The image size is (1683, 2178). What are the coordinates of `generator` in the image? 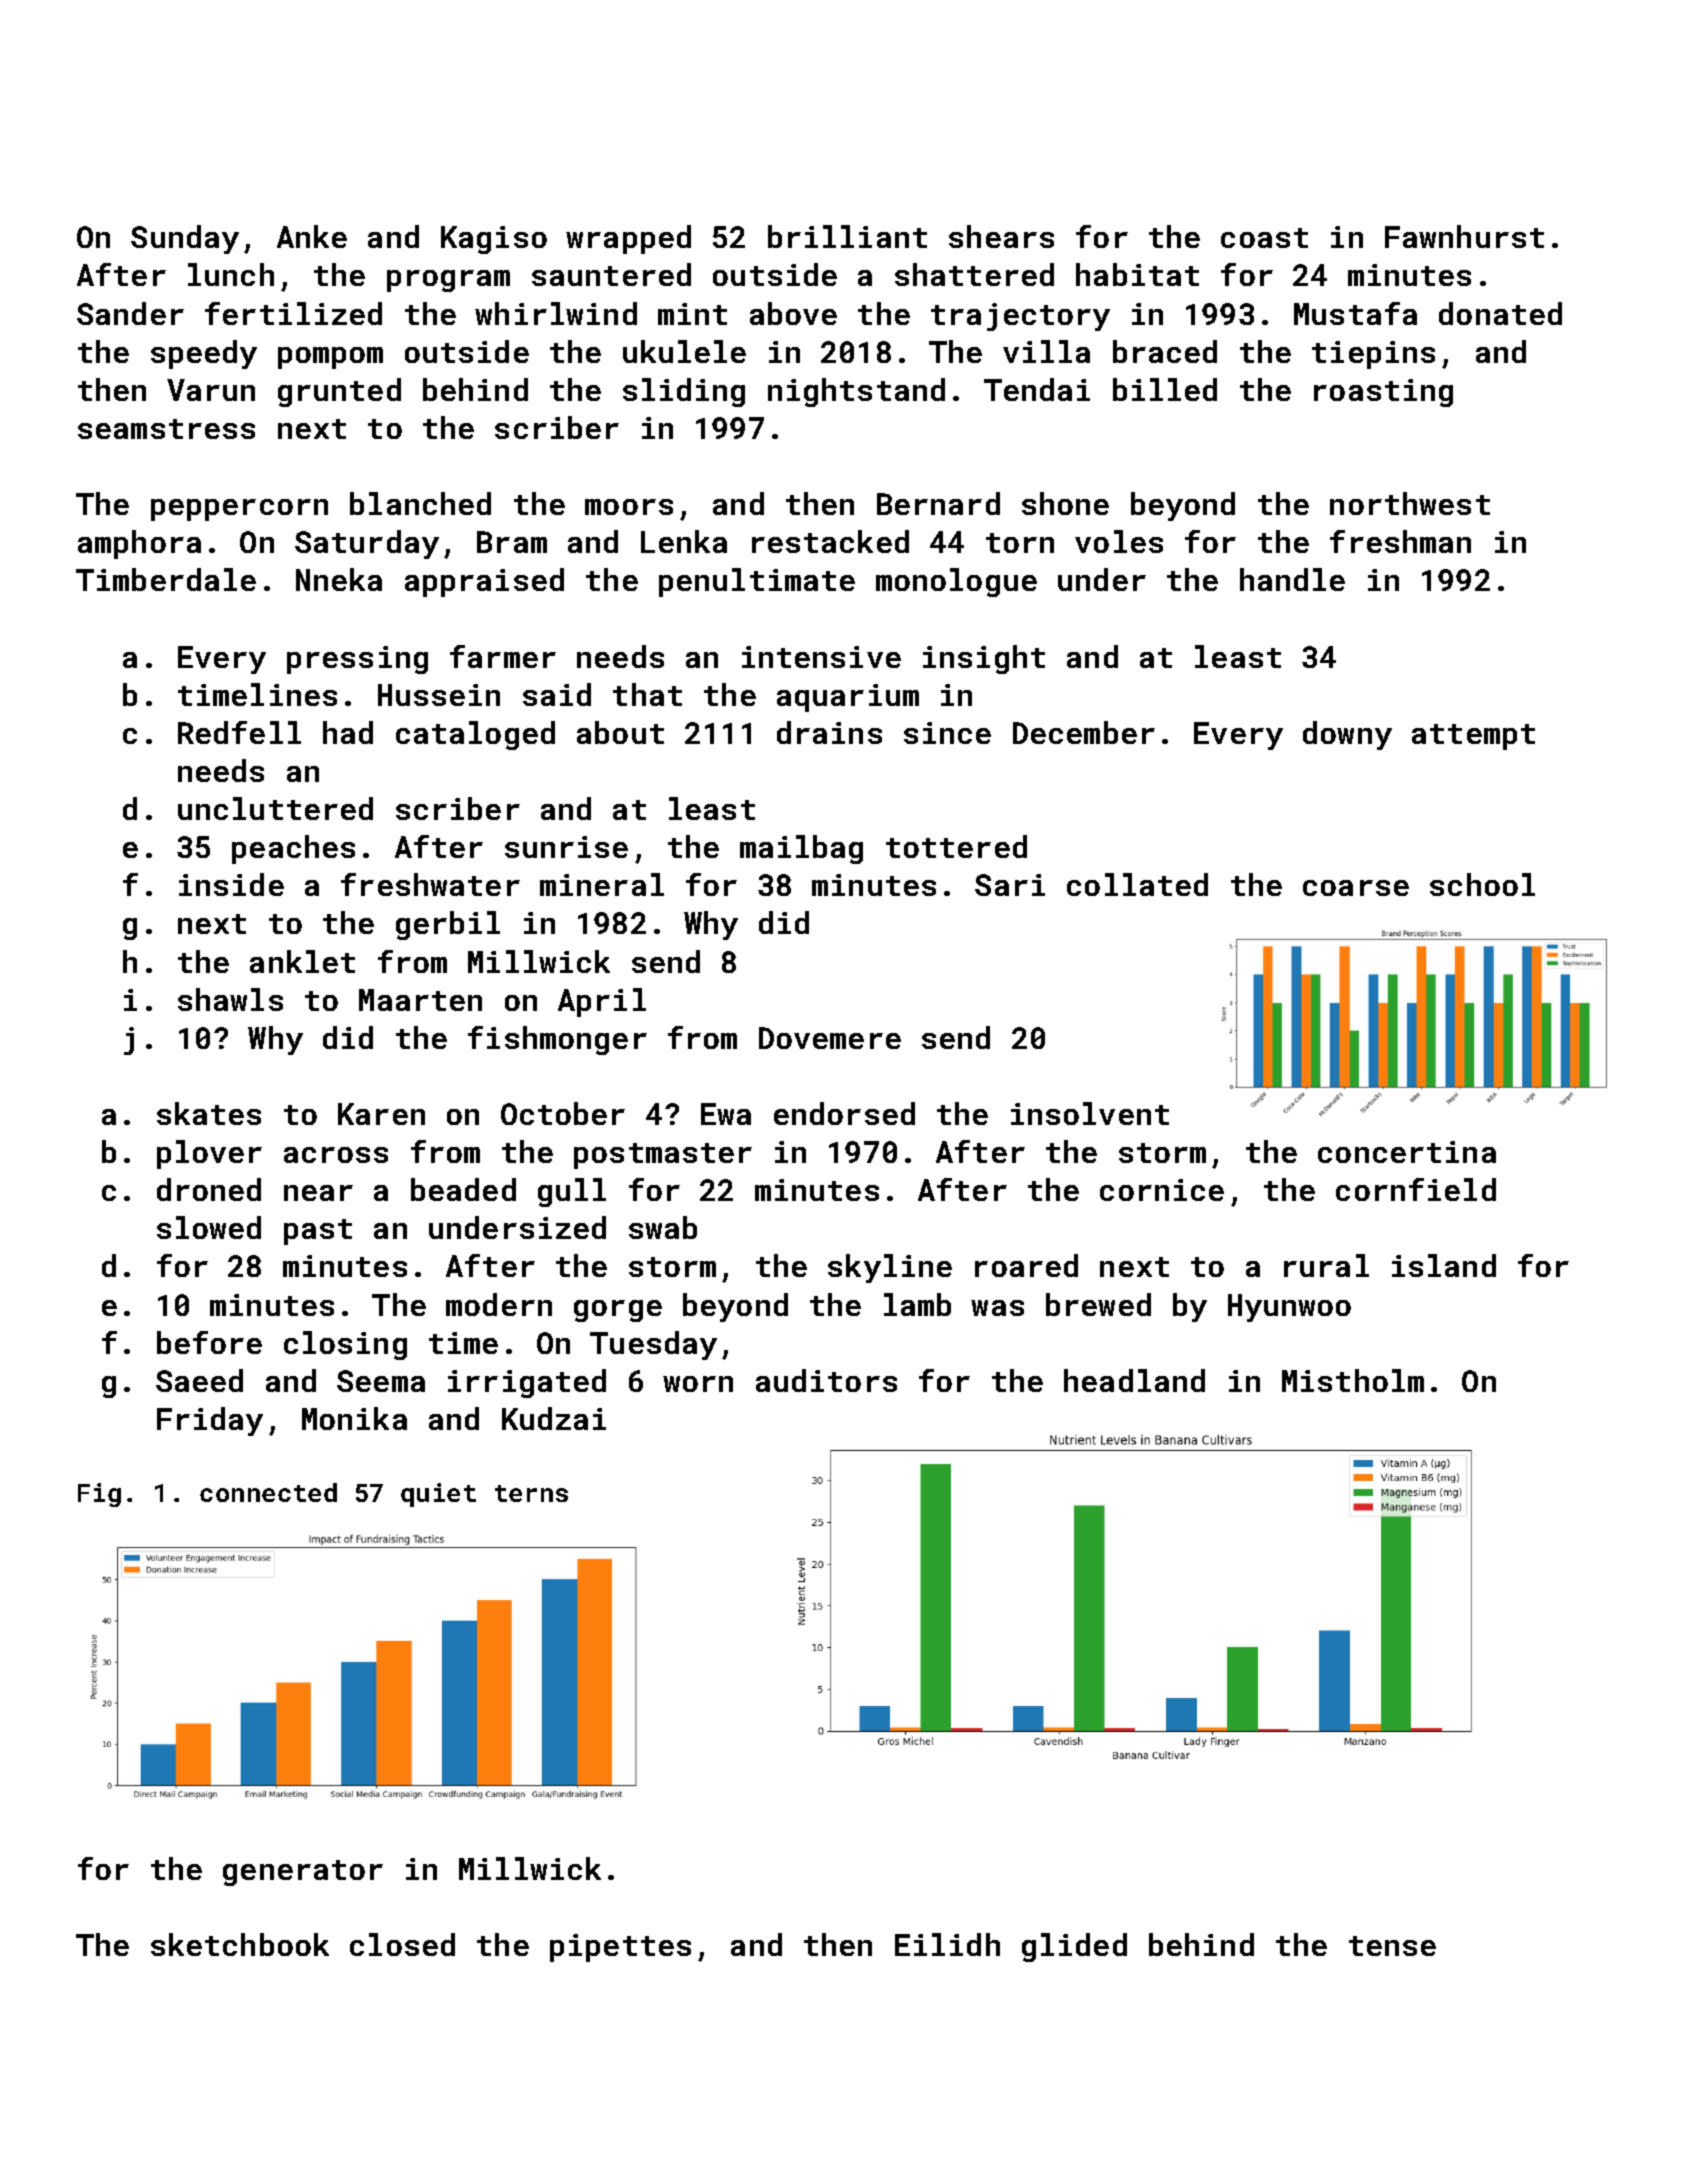 It's located at (303, 1873).
